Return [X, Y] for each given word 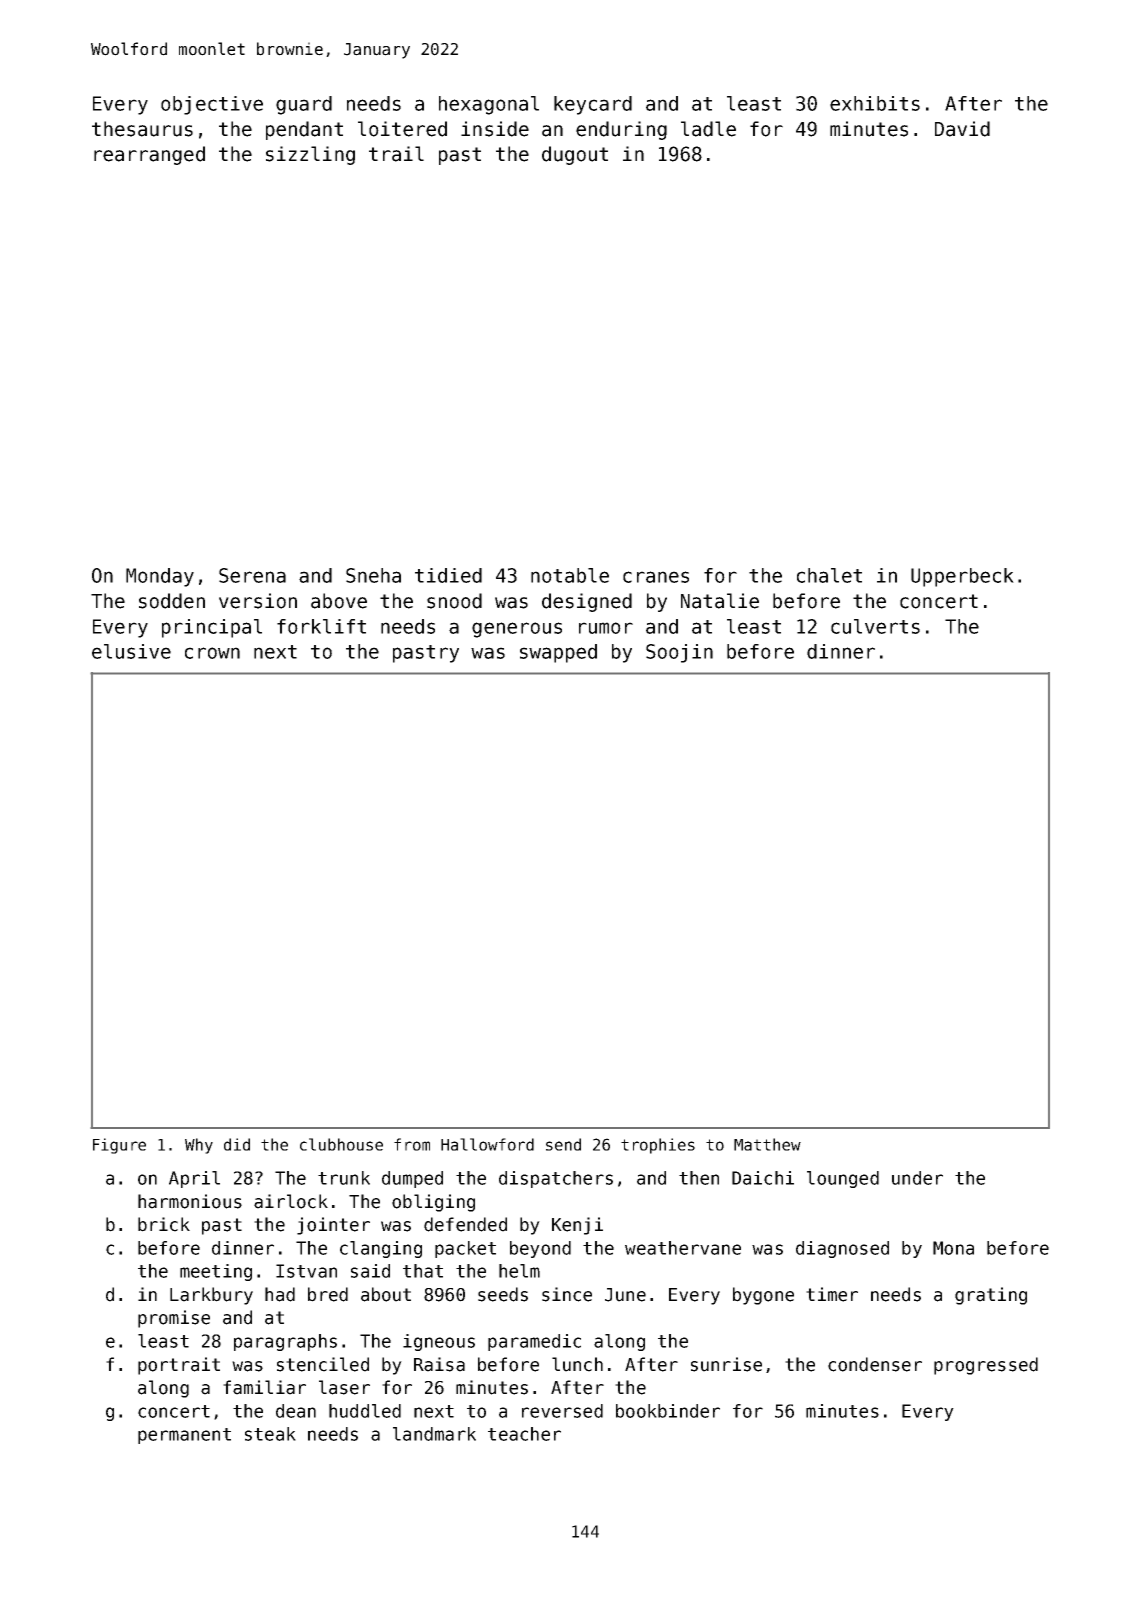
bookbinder [668, 1411]
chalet [829, 575]
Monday [160, 577]
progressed [986, 1366]
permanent [184, 1436]
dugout [575, 155]
